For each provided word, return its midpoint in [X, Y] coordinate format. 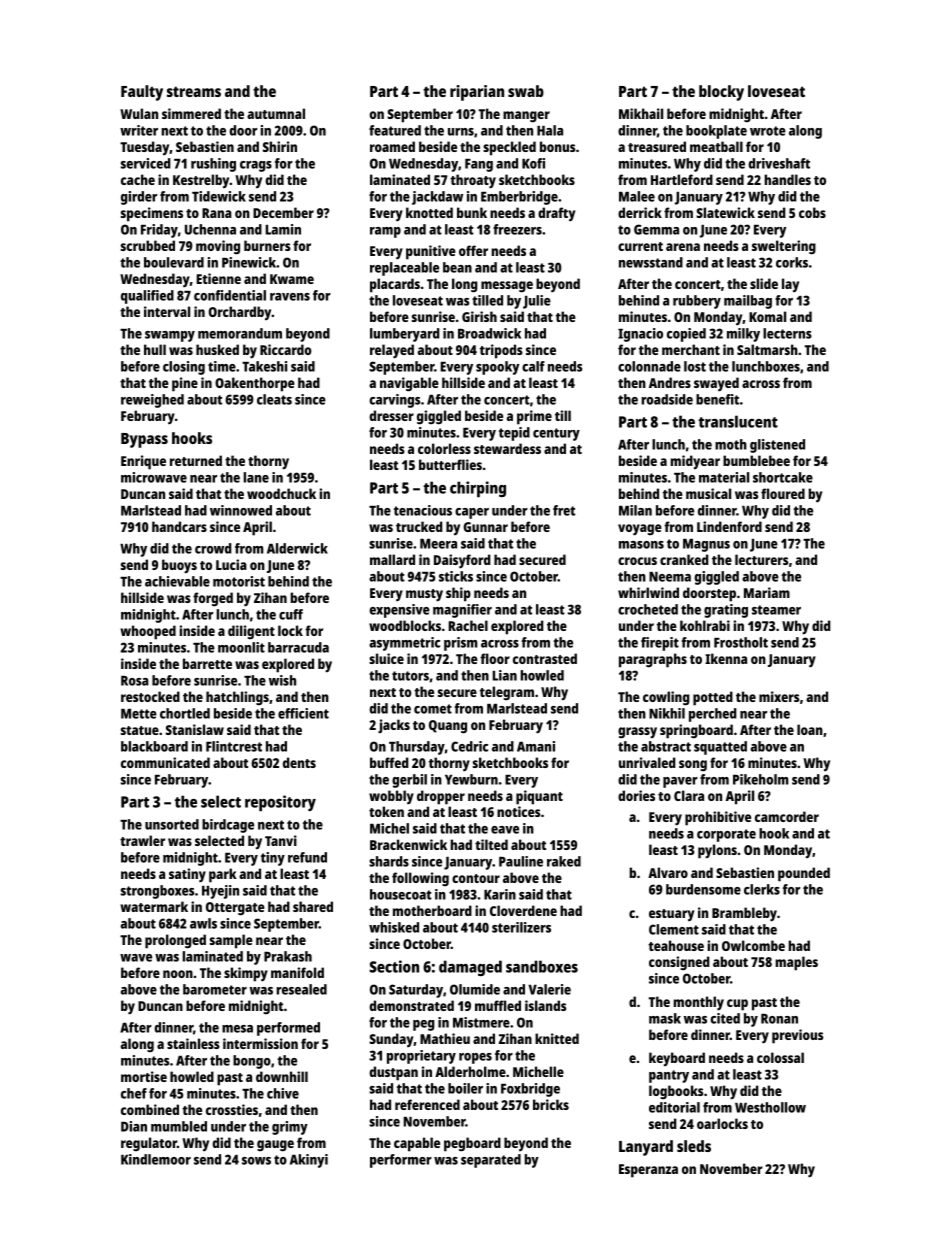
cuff [291, 614]
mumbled [179, 1126]
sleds [694, 1146]
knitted [557, 1038]
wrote [768, 131]
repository [280, 803]
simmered [191, 113]
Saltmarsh [767, 349]
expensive [399, 611]
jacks [394, 726]
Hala [550, 130]
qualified [147, 297]
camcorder [787, 816]
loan [810, 729]
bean [457, 267]
